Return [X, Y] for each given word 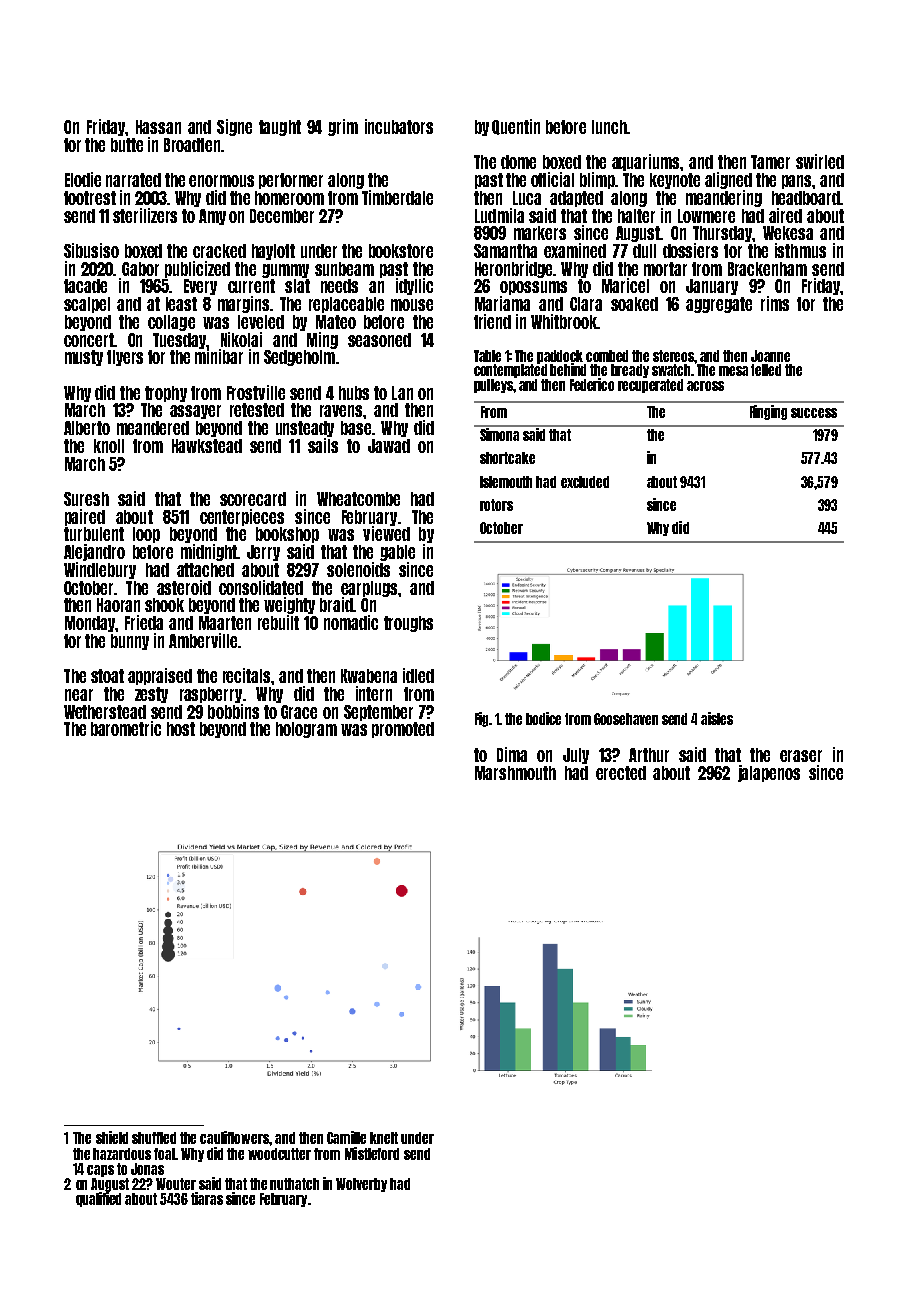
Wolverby [361, 1185]
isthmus [800, 250]
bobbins [233, 711]
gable [397, 553]
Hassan [158, 127]
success [814, 413]
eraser [801, 756]
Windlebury [100, 570]
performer [291, 181]
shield [112, 1137]
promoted [403, 730]
